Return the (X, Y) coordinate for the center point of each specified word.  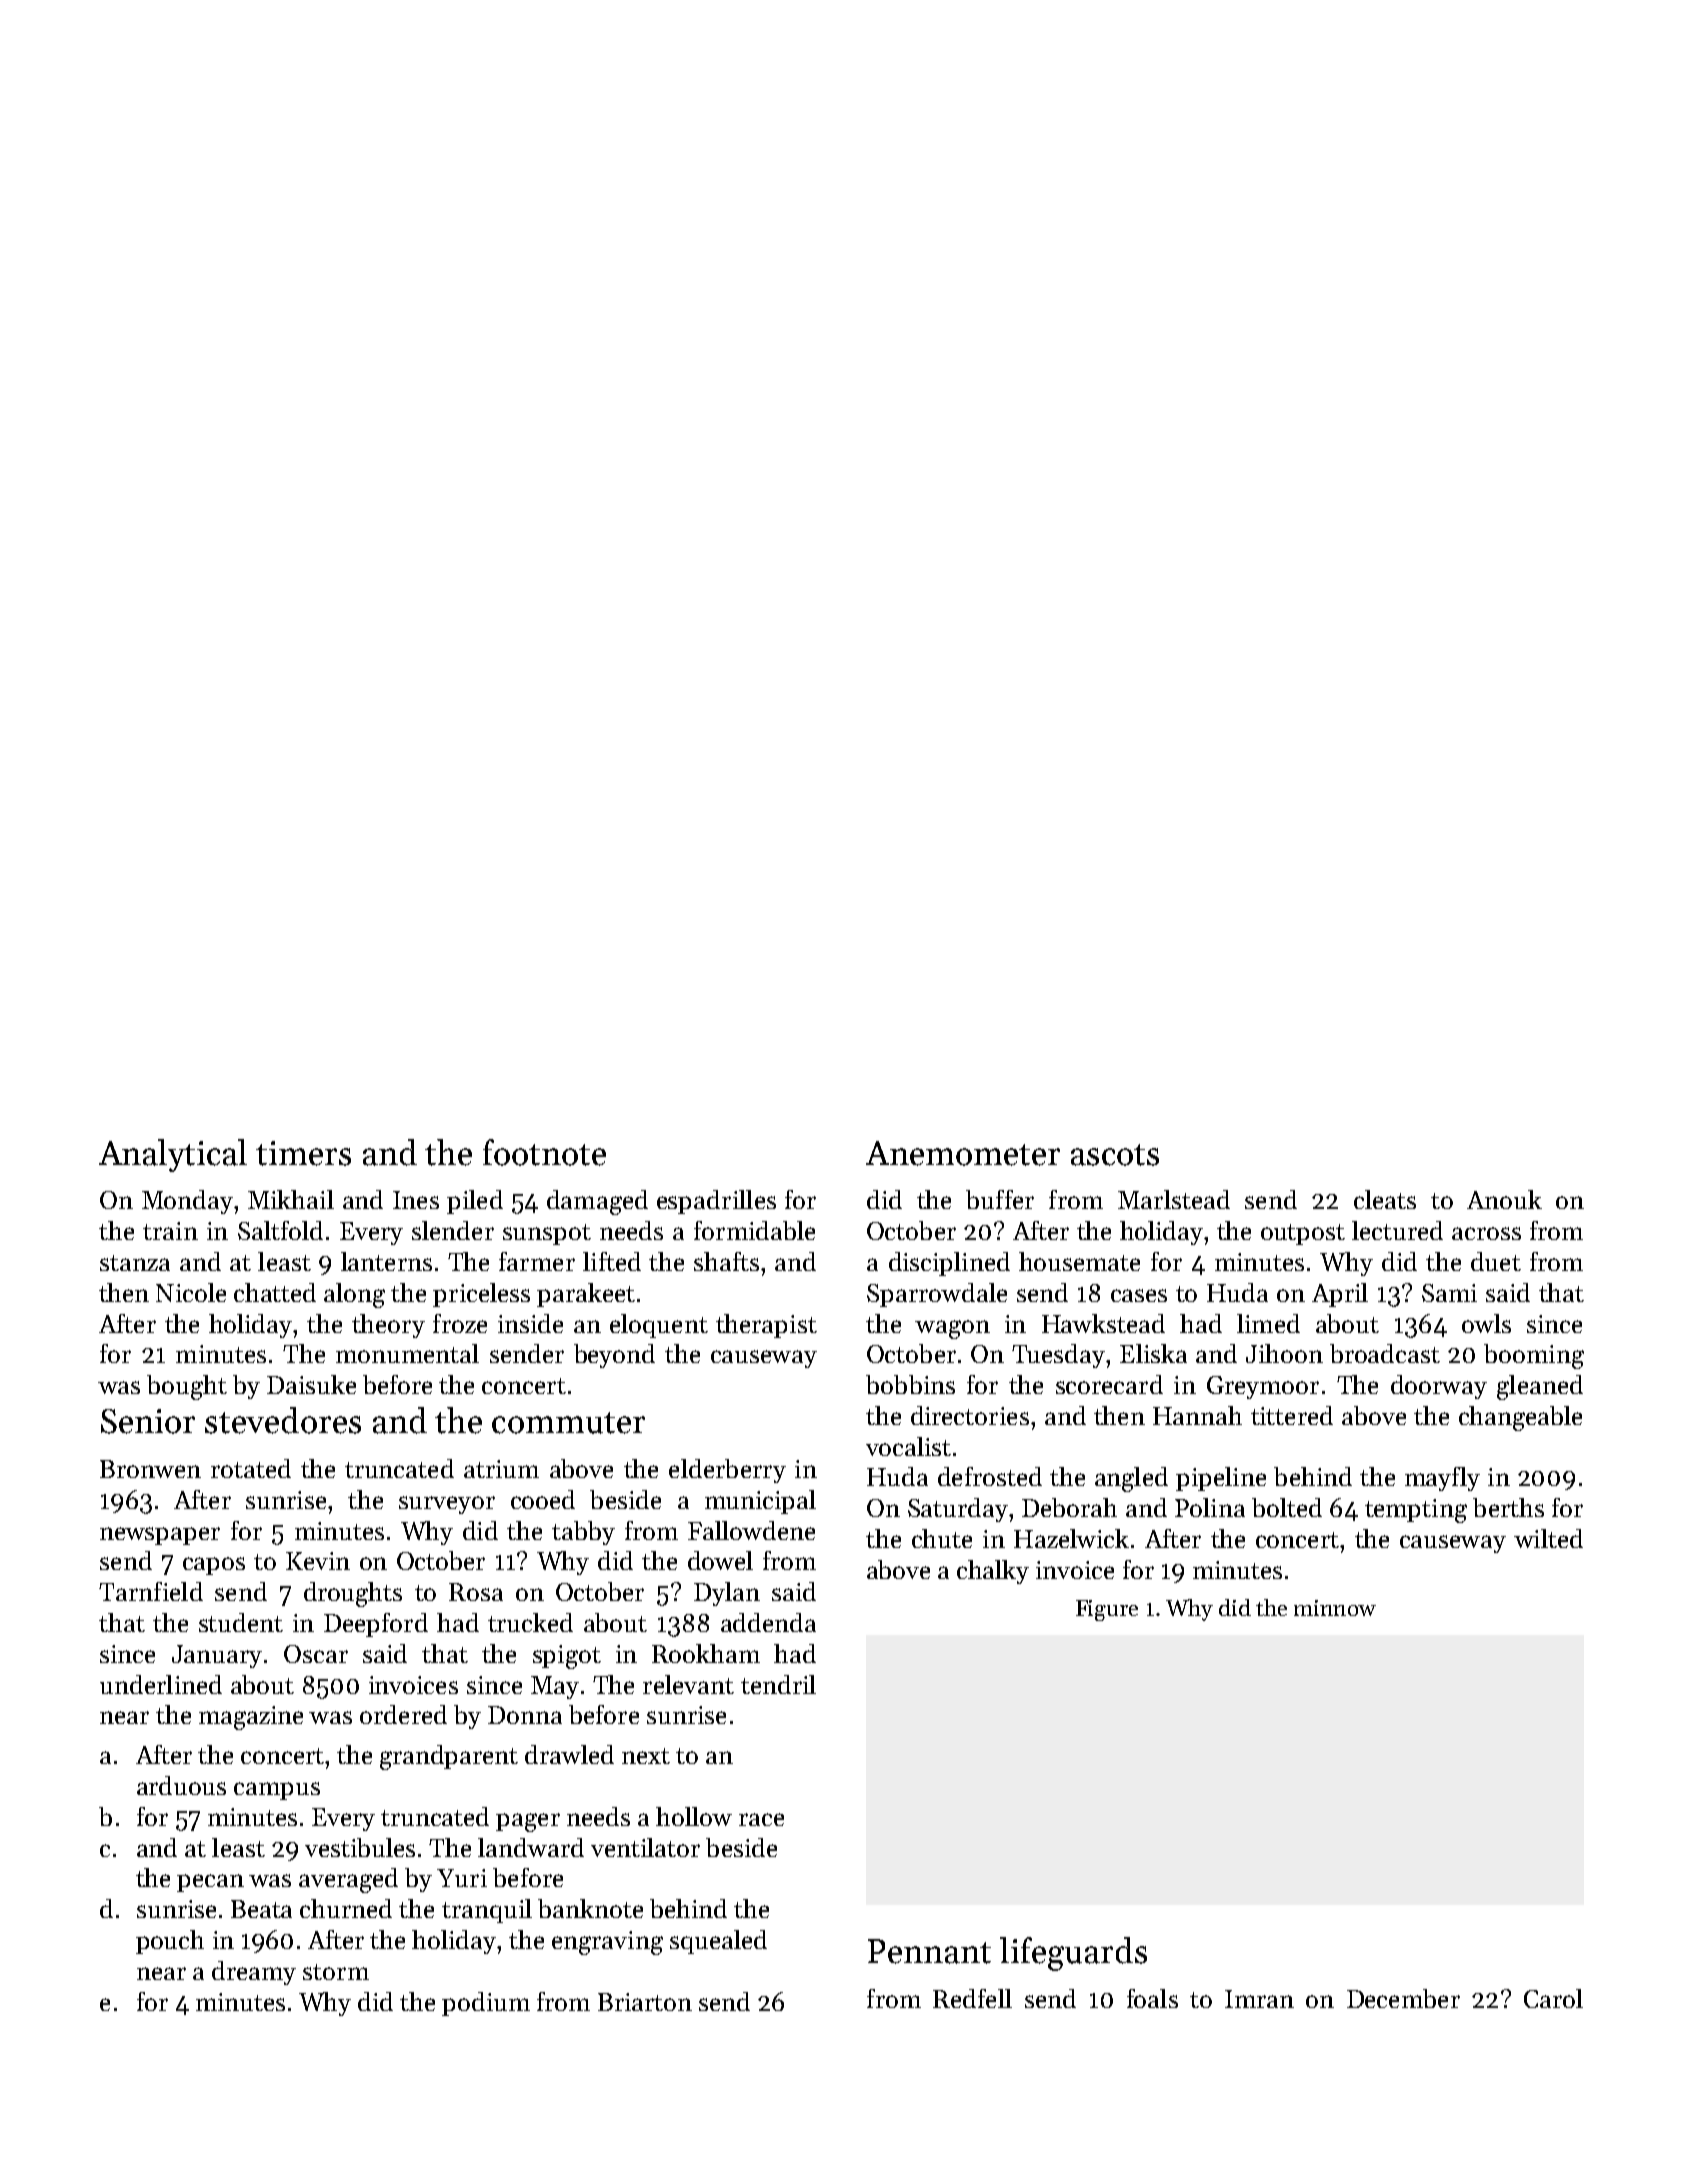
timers (303, 1153)
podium (486, 2004)
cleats (1385, 1199)
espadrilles (716, 1202)
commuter (568, 1423)
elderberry (727, 1471)
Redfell (972, 1998)
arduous (181, 1785)
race (761, 1819)
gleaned (1540, 1387)
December (1403, 1998)
